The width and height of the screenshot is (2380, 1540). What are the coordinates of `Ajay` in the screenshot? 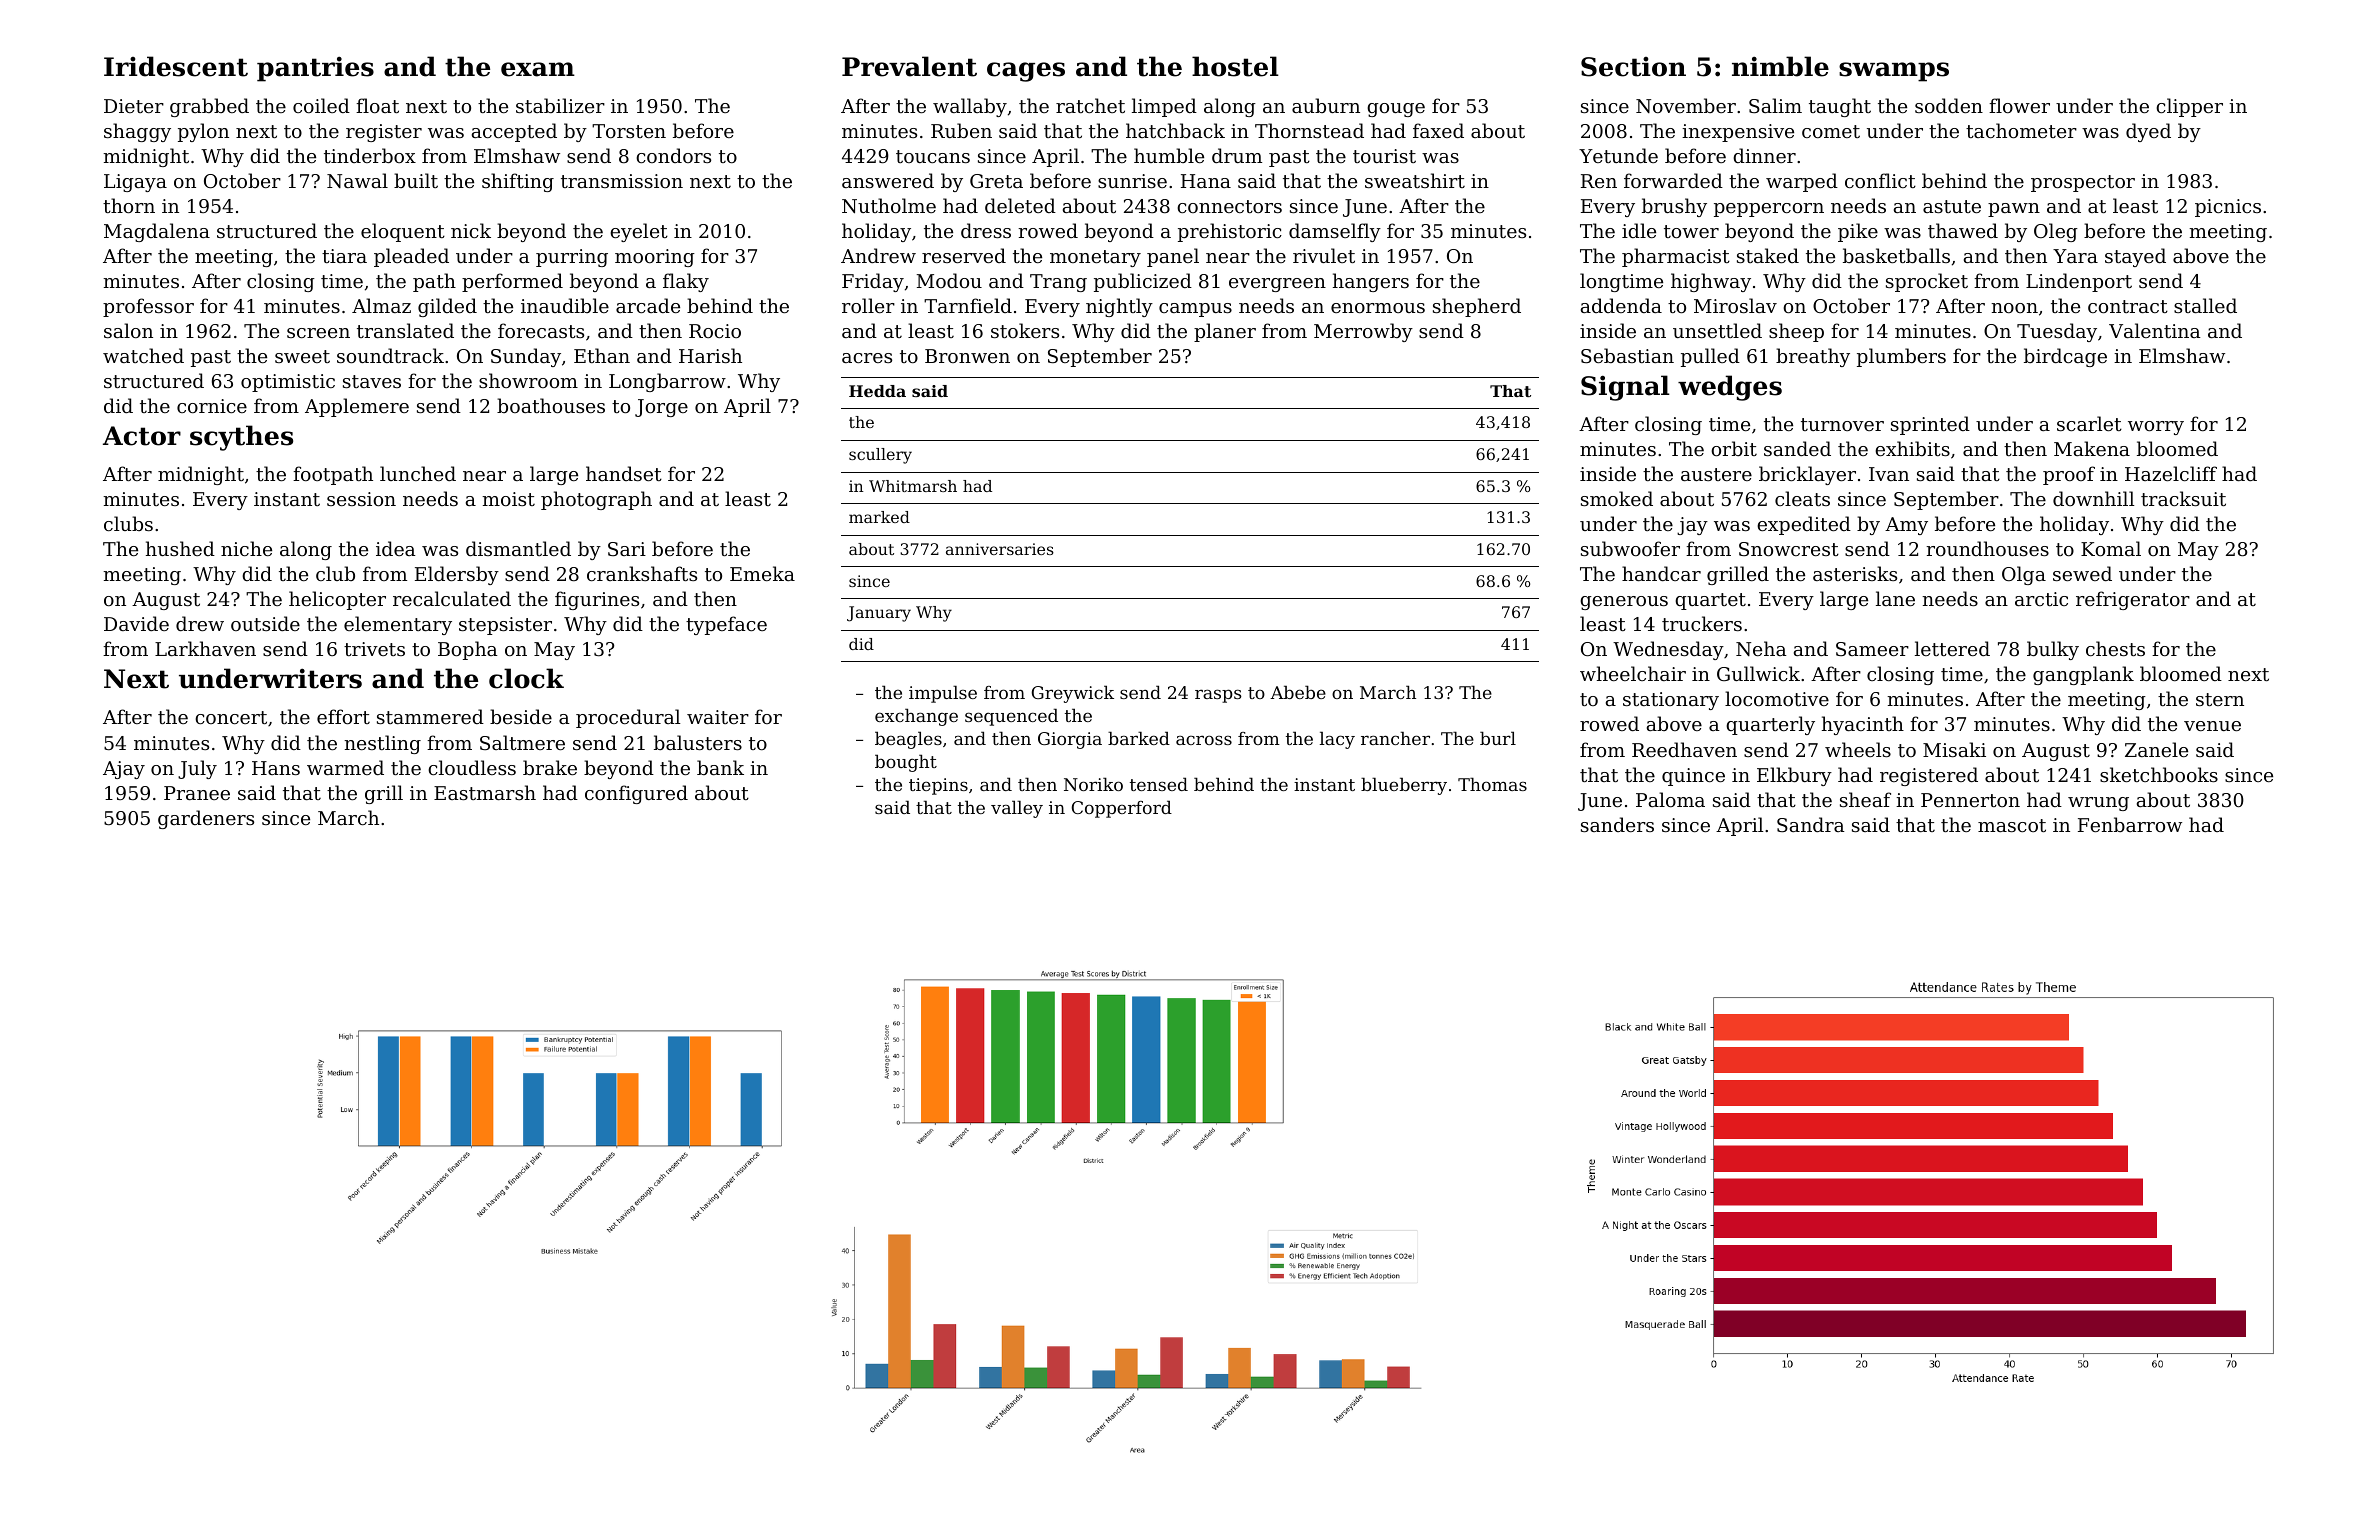 It's located at (124, 770).
